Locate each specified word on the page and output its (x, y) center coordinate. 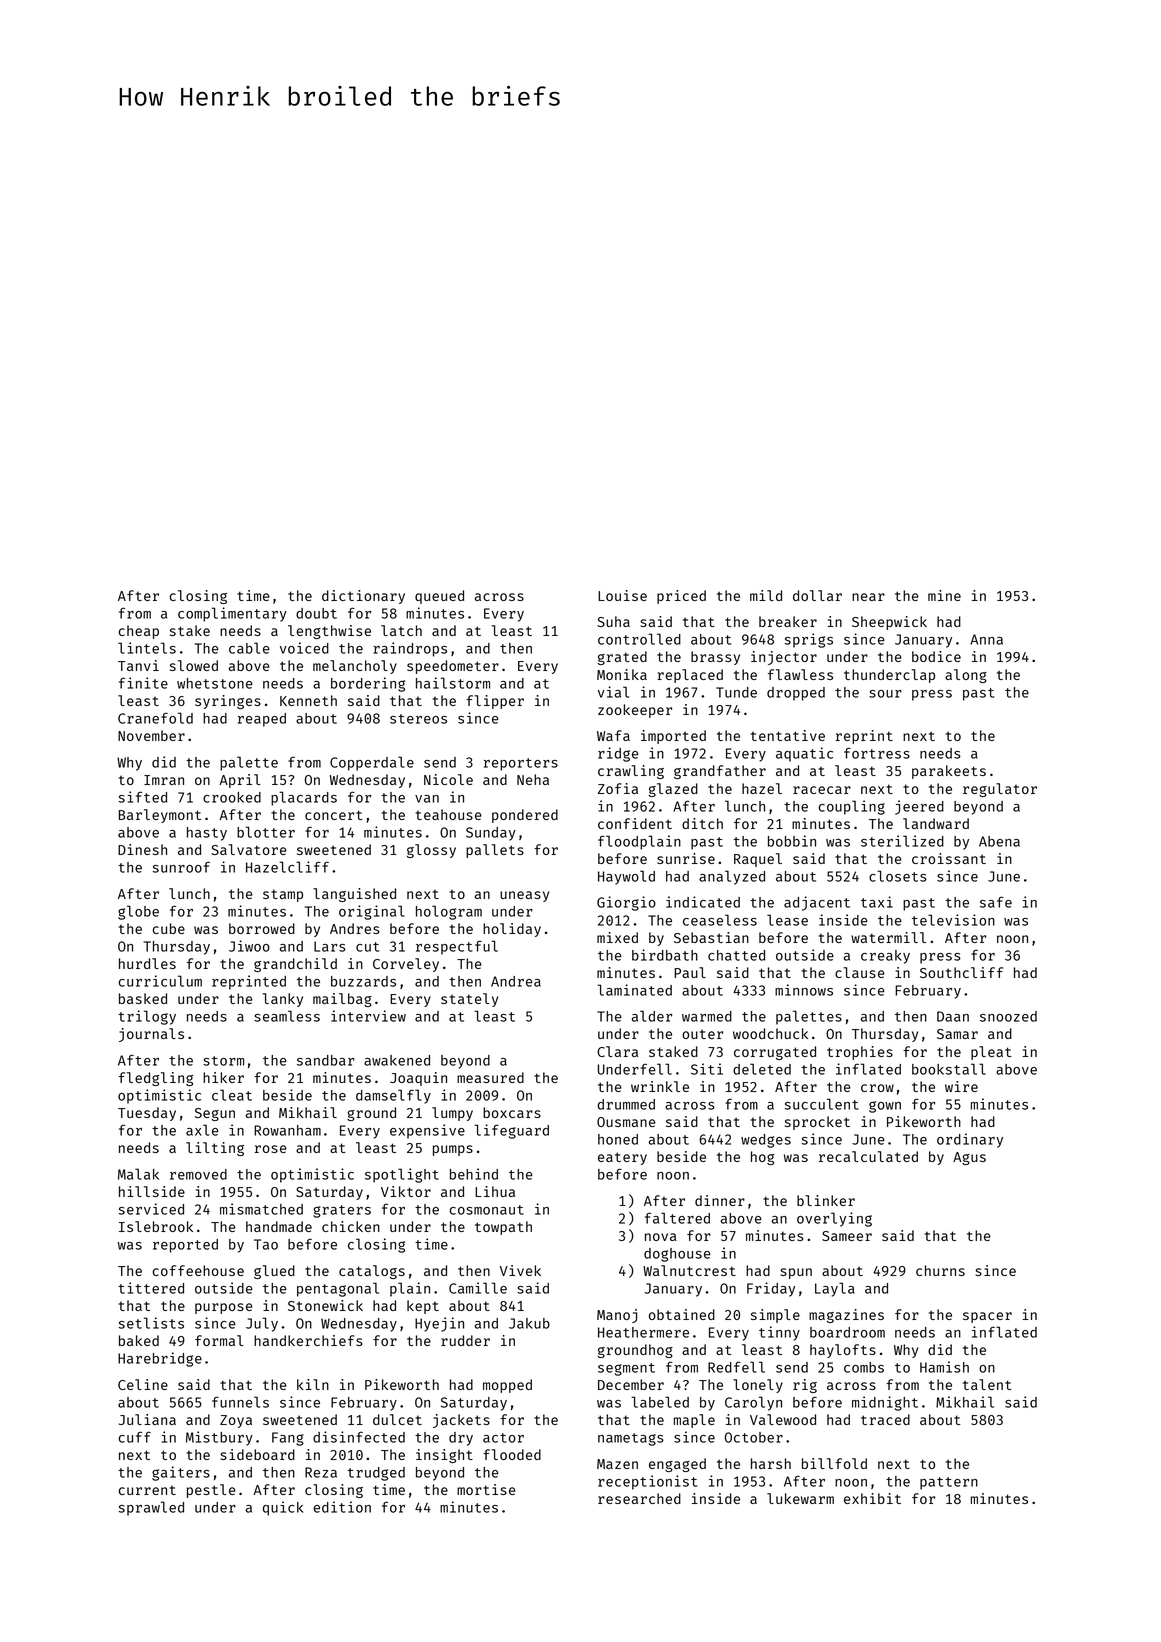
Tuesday (147, 1114)
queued (439, 597)
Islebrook (156, 1226)
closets (898, 876)
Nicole (448, 779)
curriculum (160, 981)
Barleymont (160, 816)
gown (885, 1107)
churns (940, 1270)
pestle (211, 1491)
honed (618, 1139)
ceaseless (720, 920)
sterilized (902, 841)
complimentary (232, 614)
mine (944, 595)
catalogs (372, 1272)
